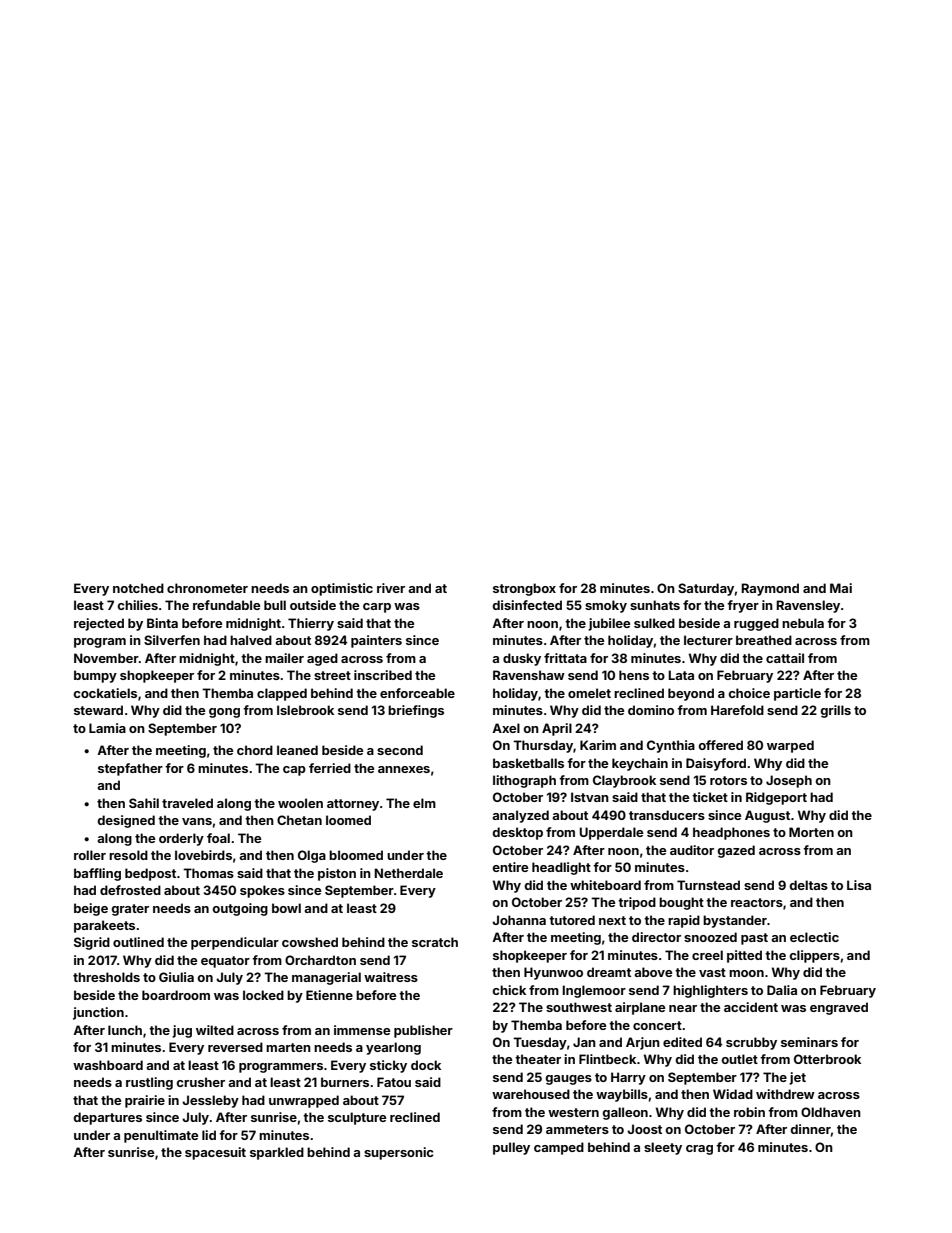 Image resolution: width=952 pixels, height=1233 pixels. Describe the element at coordinates (161, 1136) in the screenshot. I see `penultimate` at that location.
